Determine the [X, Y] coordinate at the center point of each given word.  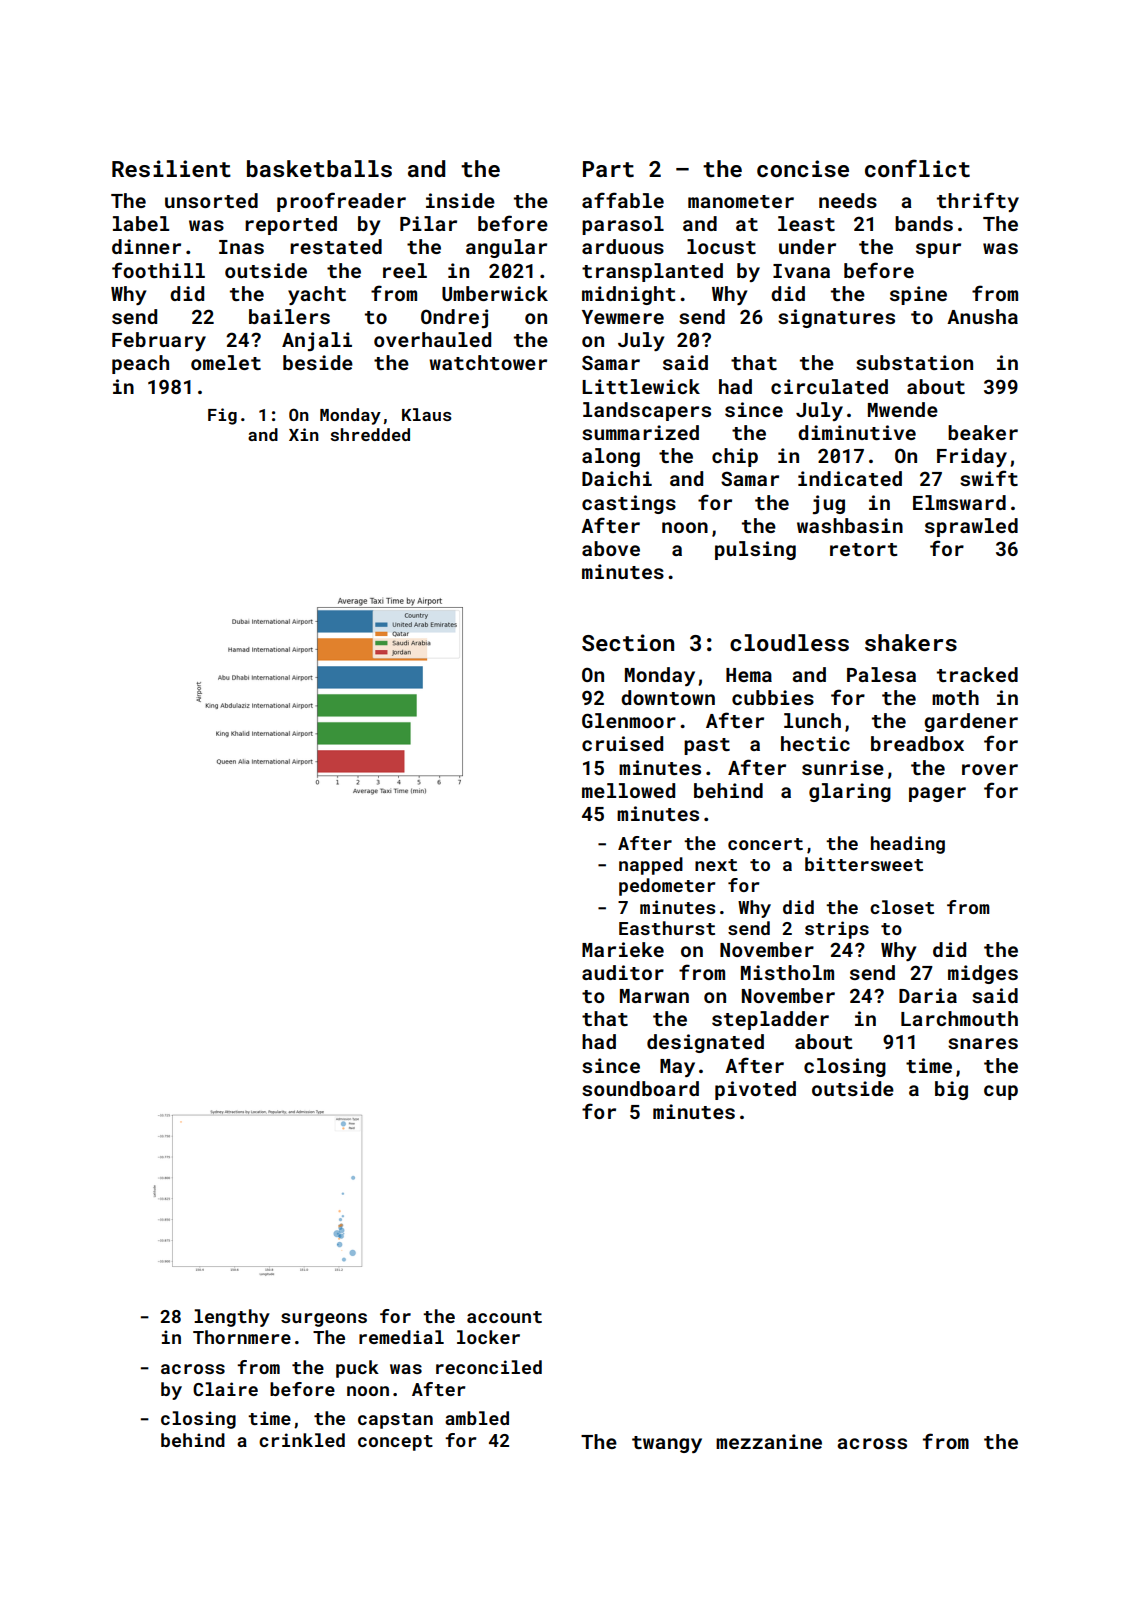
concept [395, 1443]
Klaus [427, 414]
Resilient [171, 168]
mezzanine [769, 1441]
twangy [667, 1444]
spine [918, 295]
